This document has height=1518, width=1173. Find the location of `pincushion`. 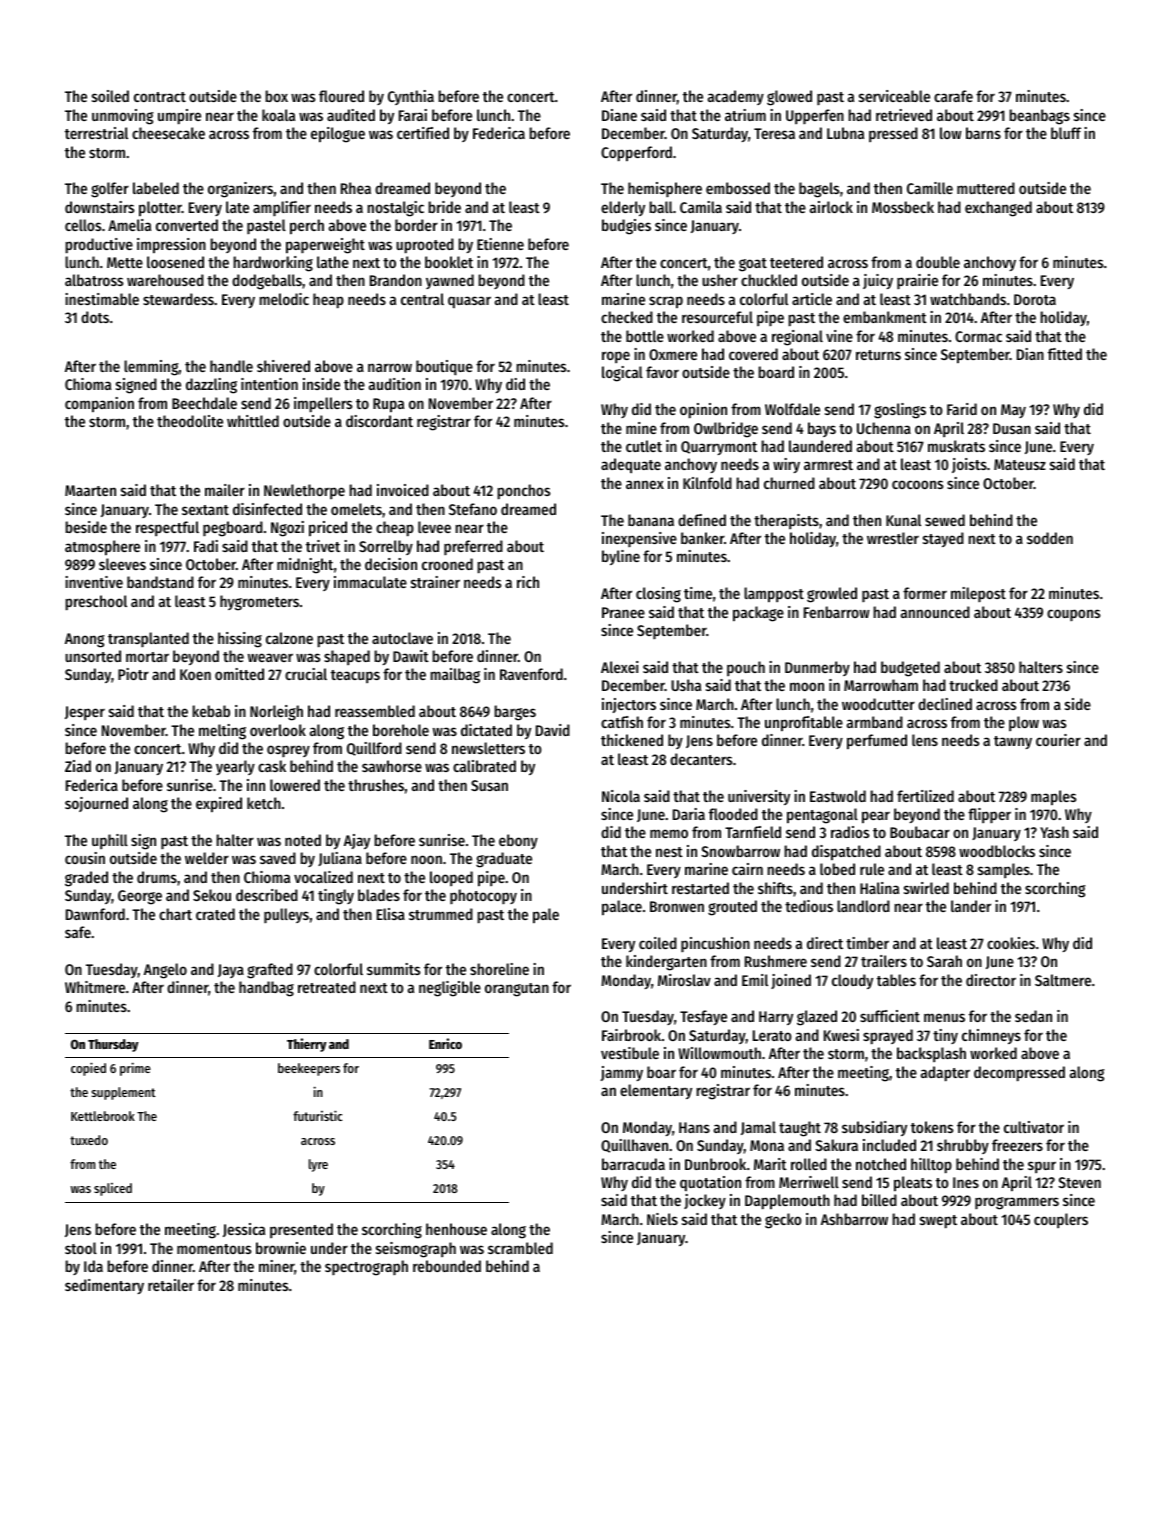

pincushion is located at coordinates (715, 944).
